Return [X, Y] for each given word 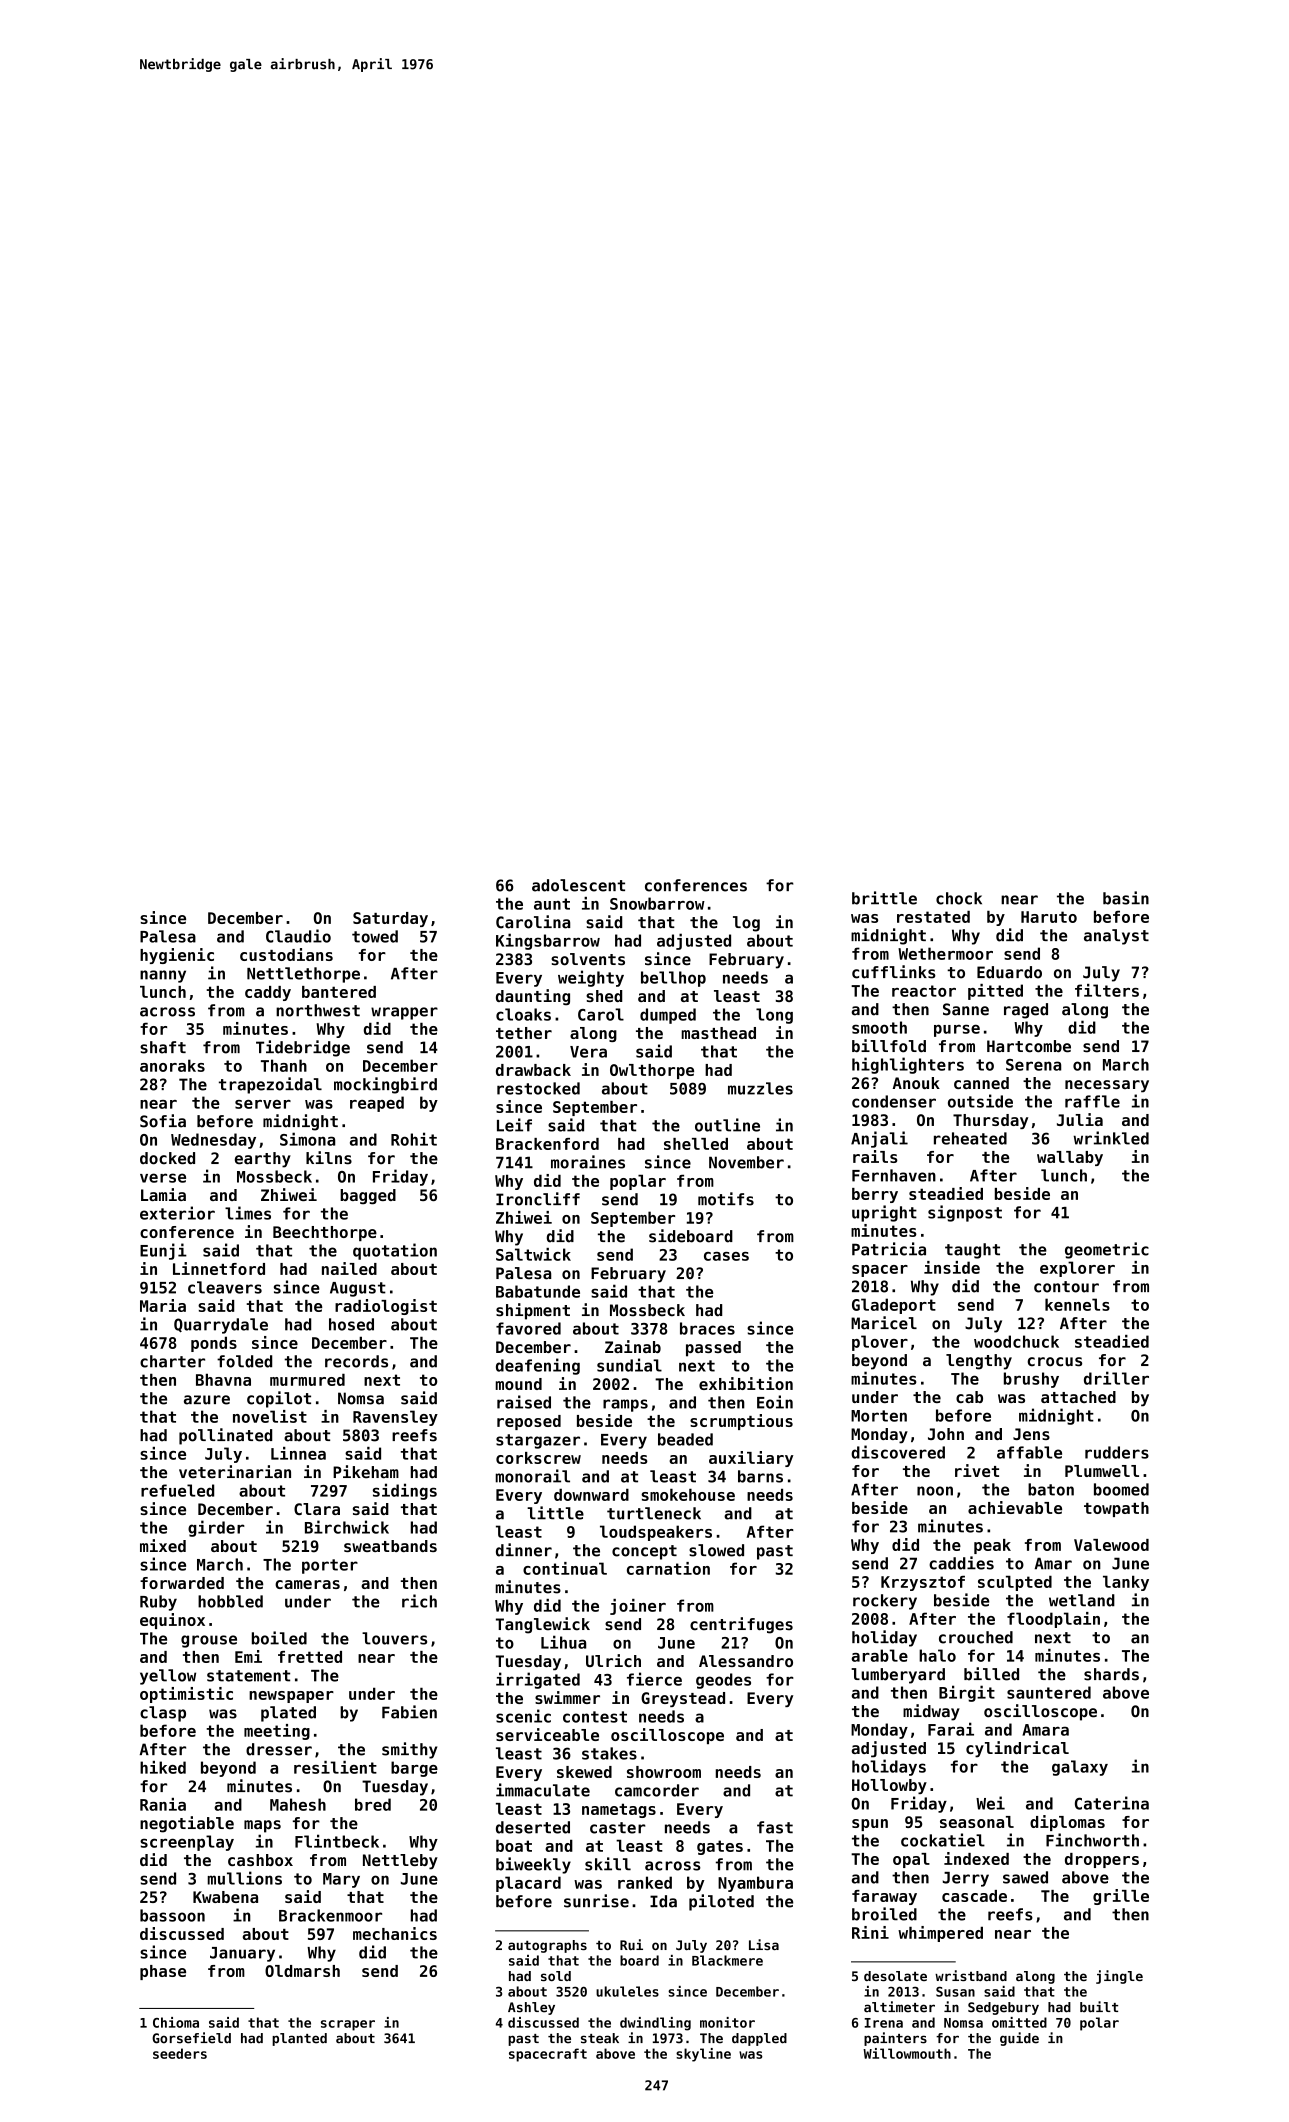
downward [591, 1495]
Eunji [163, 1251]
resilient [335, 1767]
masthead [719, 1033]
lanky [1126, 1583]
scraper [348, 2025]
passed [713, 1349]
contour [1066, 1287]
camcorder [657, 1790]
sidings [405, 1491]
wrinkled [1111, 1138]
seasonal [977, 1822]
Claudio [298, 936]
